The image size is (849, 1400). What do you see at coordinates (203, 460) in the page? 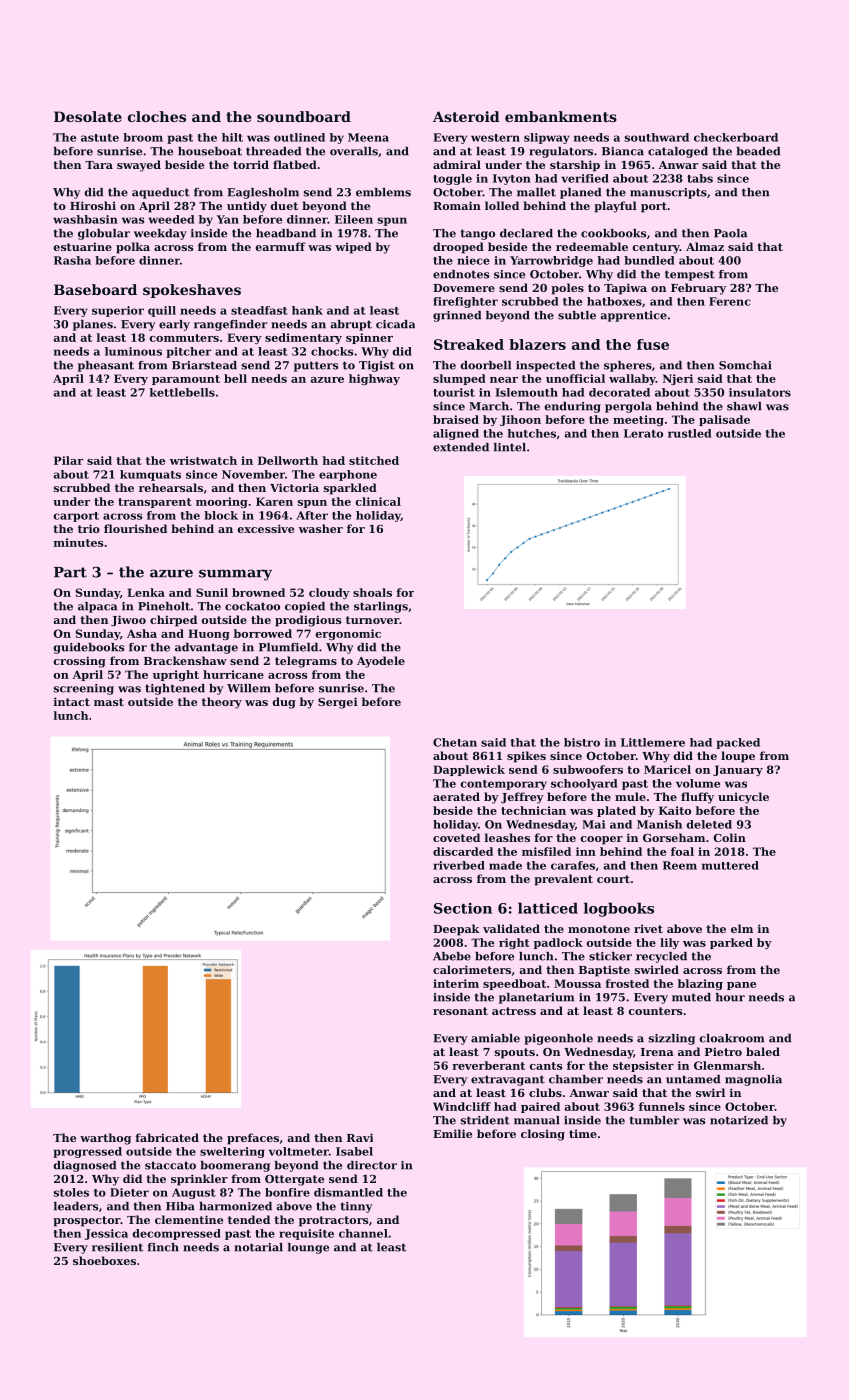
I see `wristwatch` at bounding box center [203, 460].
